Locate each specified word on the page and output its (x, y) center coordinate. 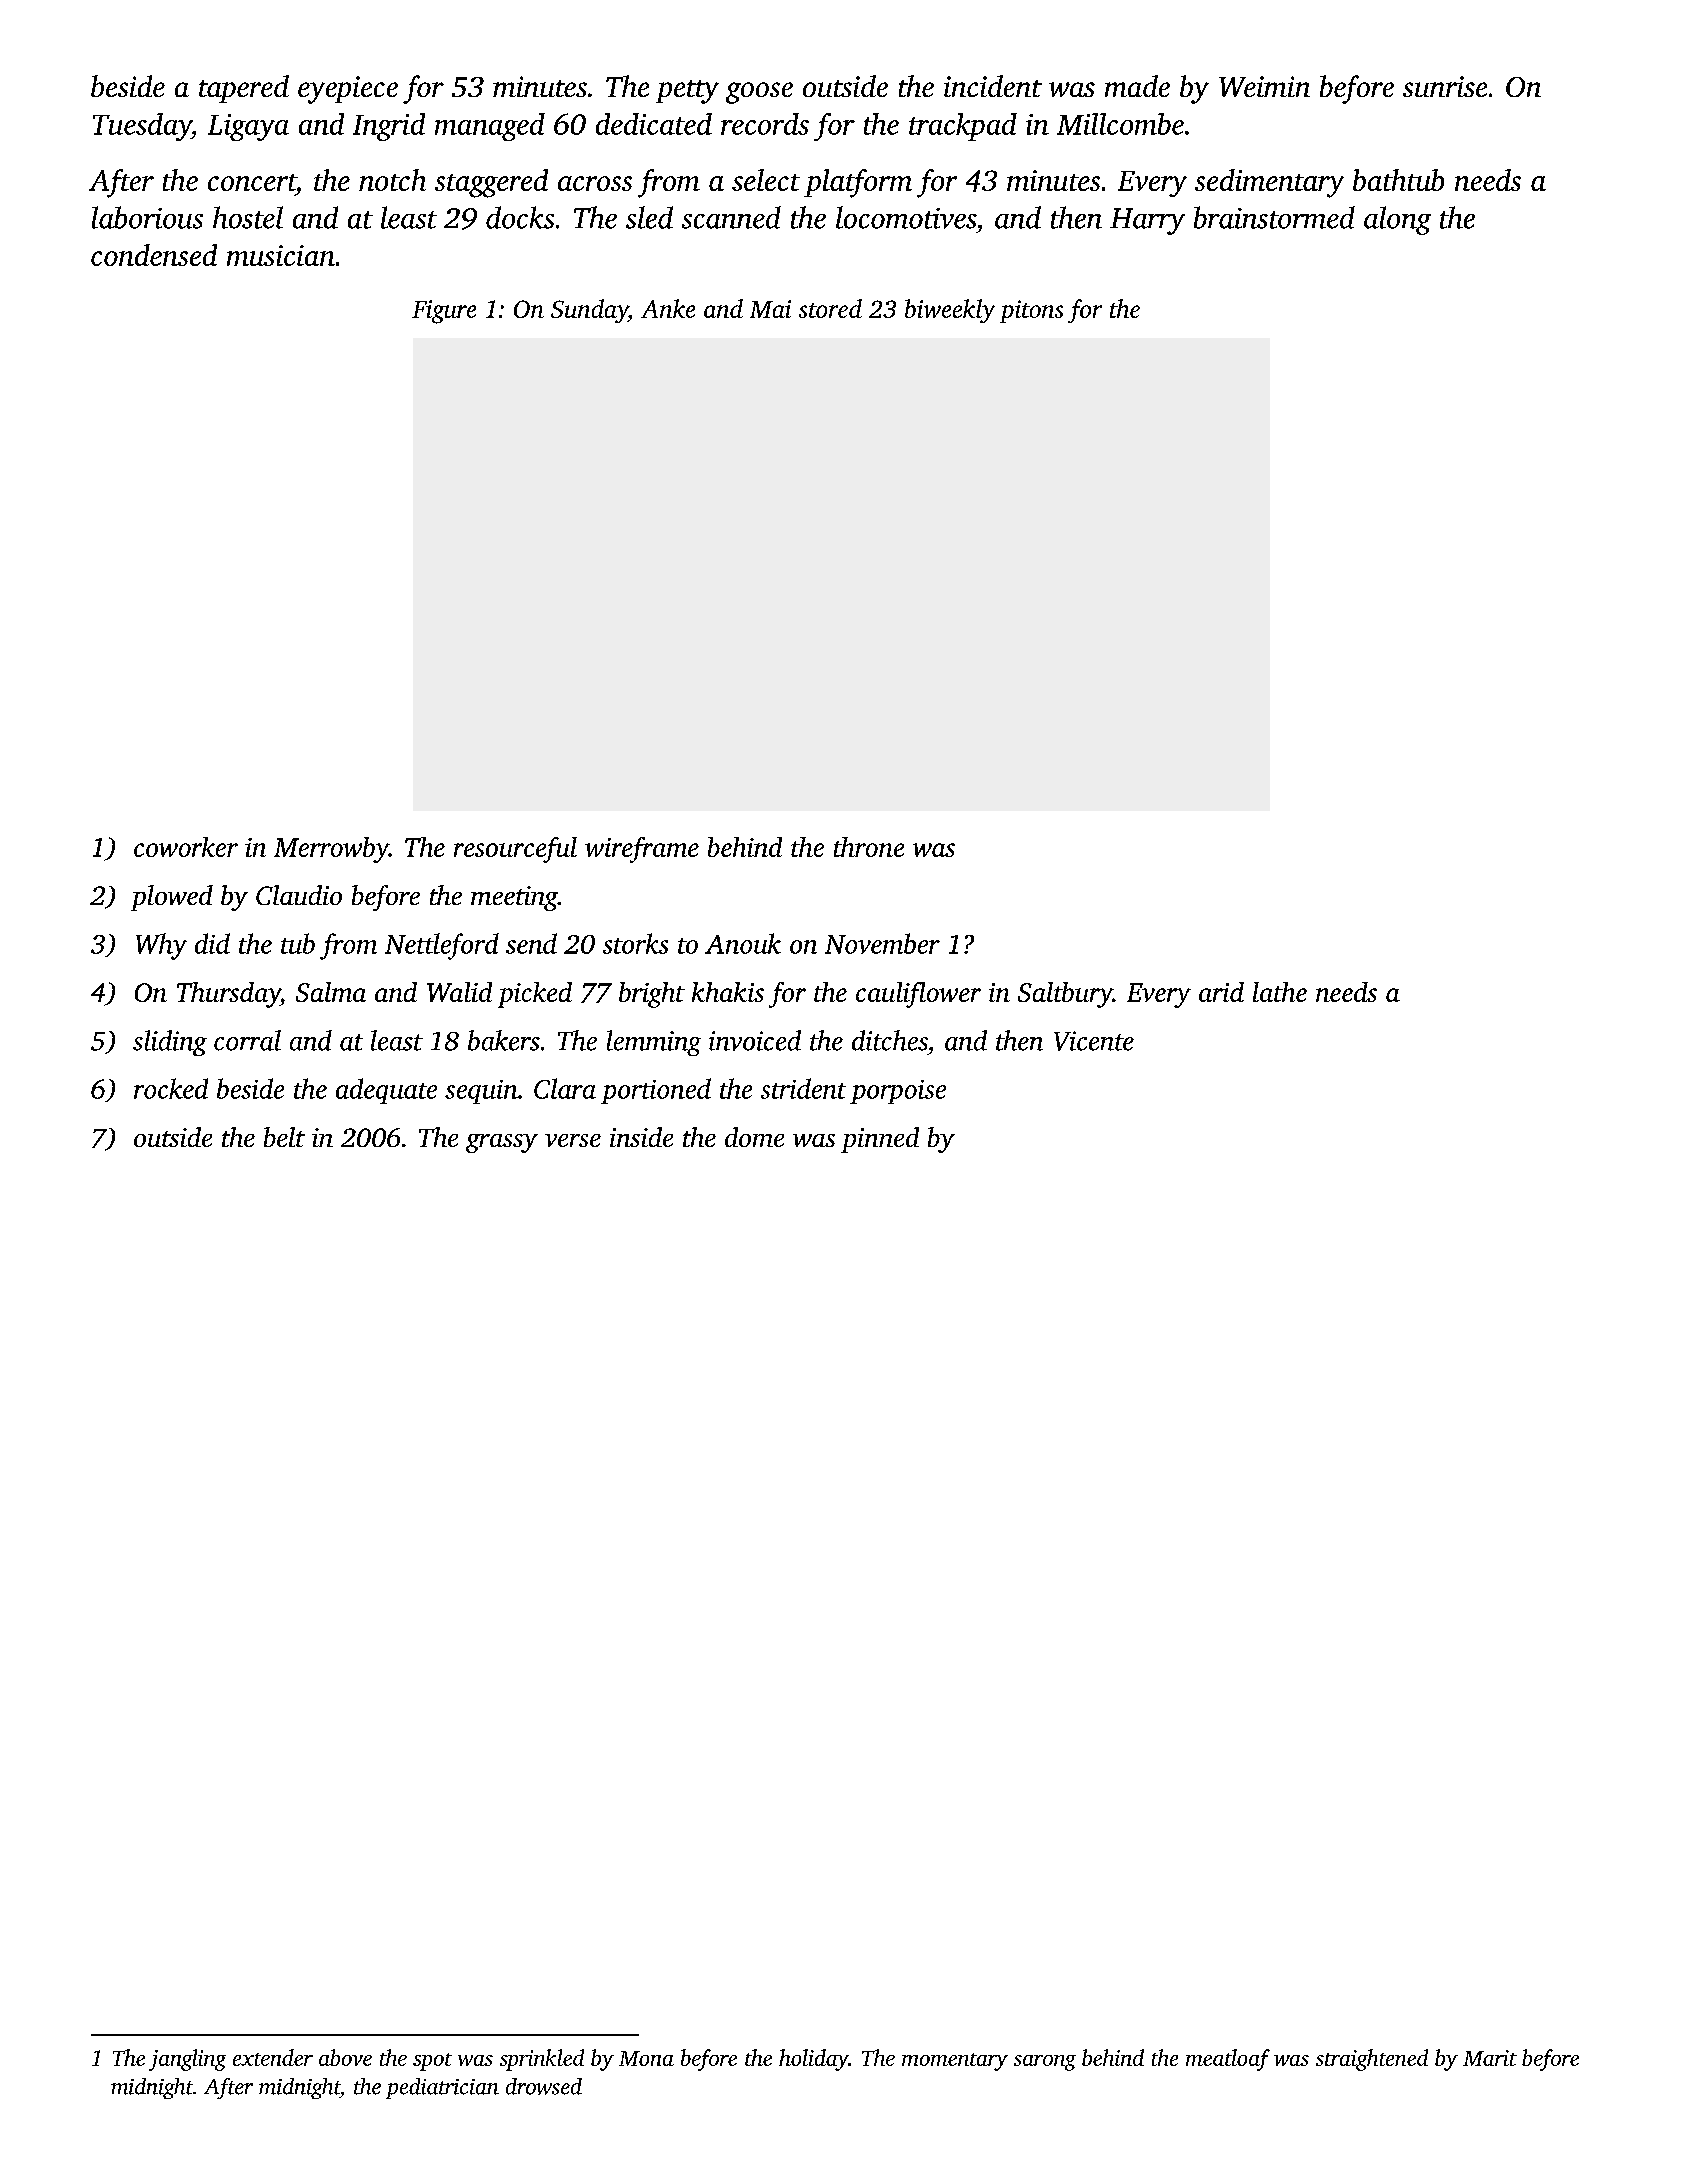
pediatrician (442, 2088)
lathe (1280, 992)
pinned (880, 1140)
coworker (186, 847)
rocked (171, 1088)
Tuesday (142, 127)
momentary (955, 2062)
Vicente (1094, 1041)
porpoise (898, 1092)
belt (284, 1137)
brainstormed (1274, 217)
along (1397, 220)
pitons (1031, 311)
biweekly (950, 311)
